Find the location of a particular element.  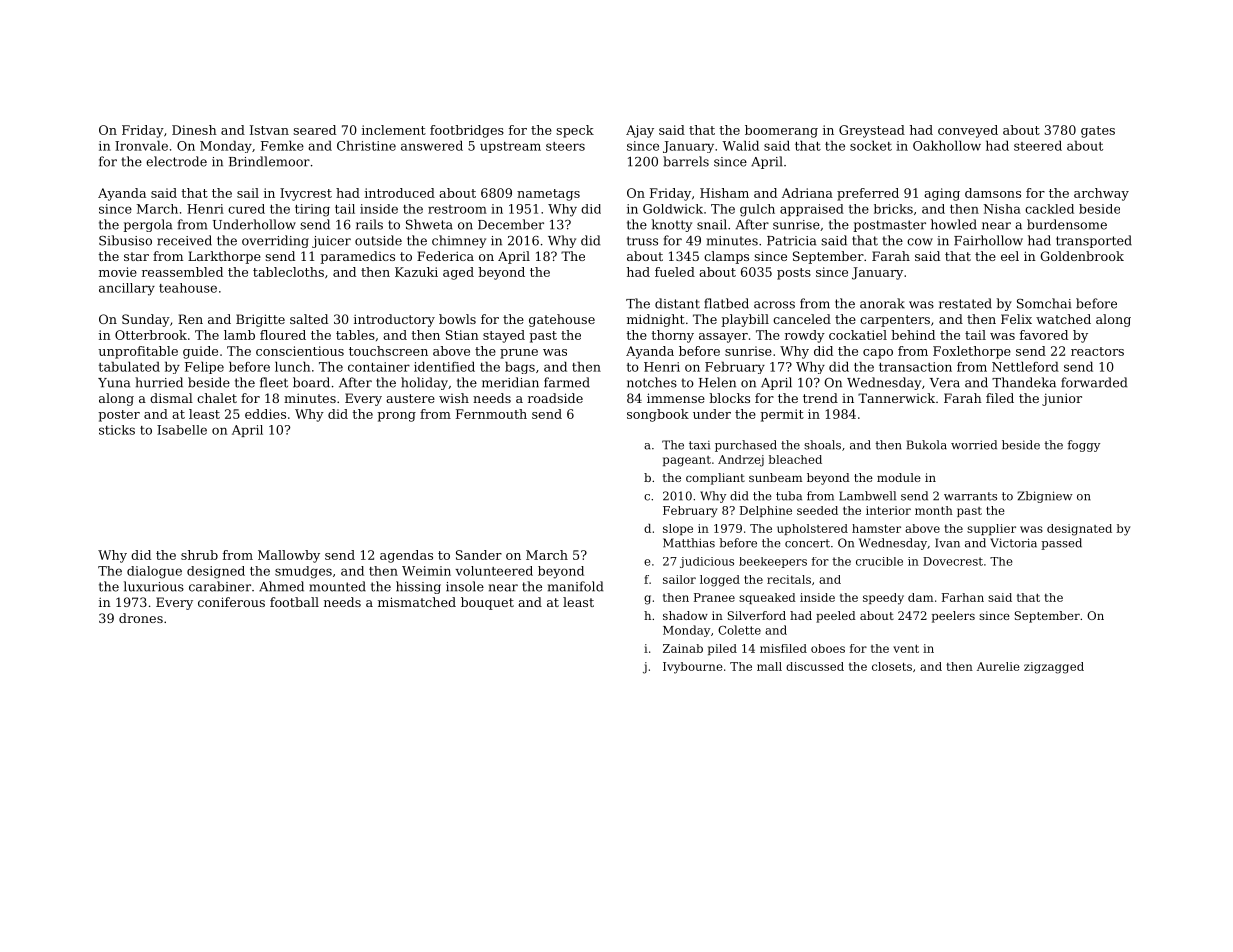

shrub is located at coordinates (199, 555).
